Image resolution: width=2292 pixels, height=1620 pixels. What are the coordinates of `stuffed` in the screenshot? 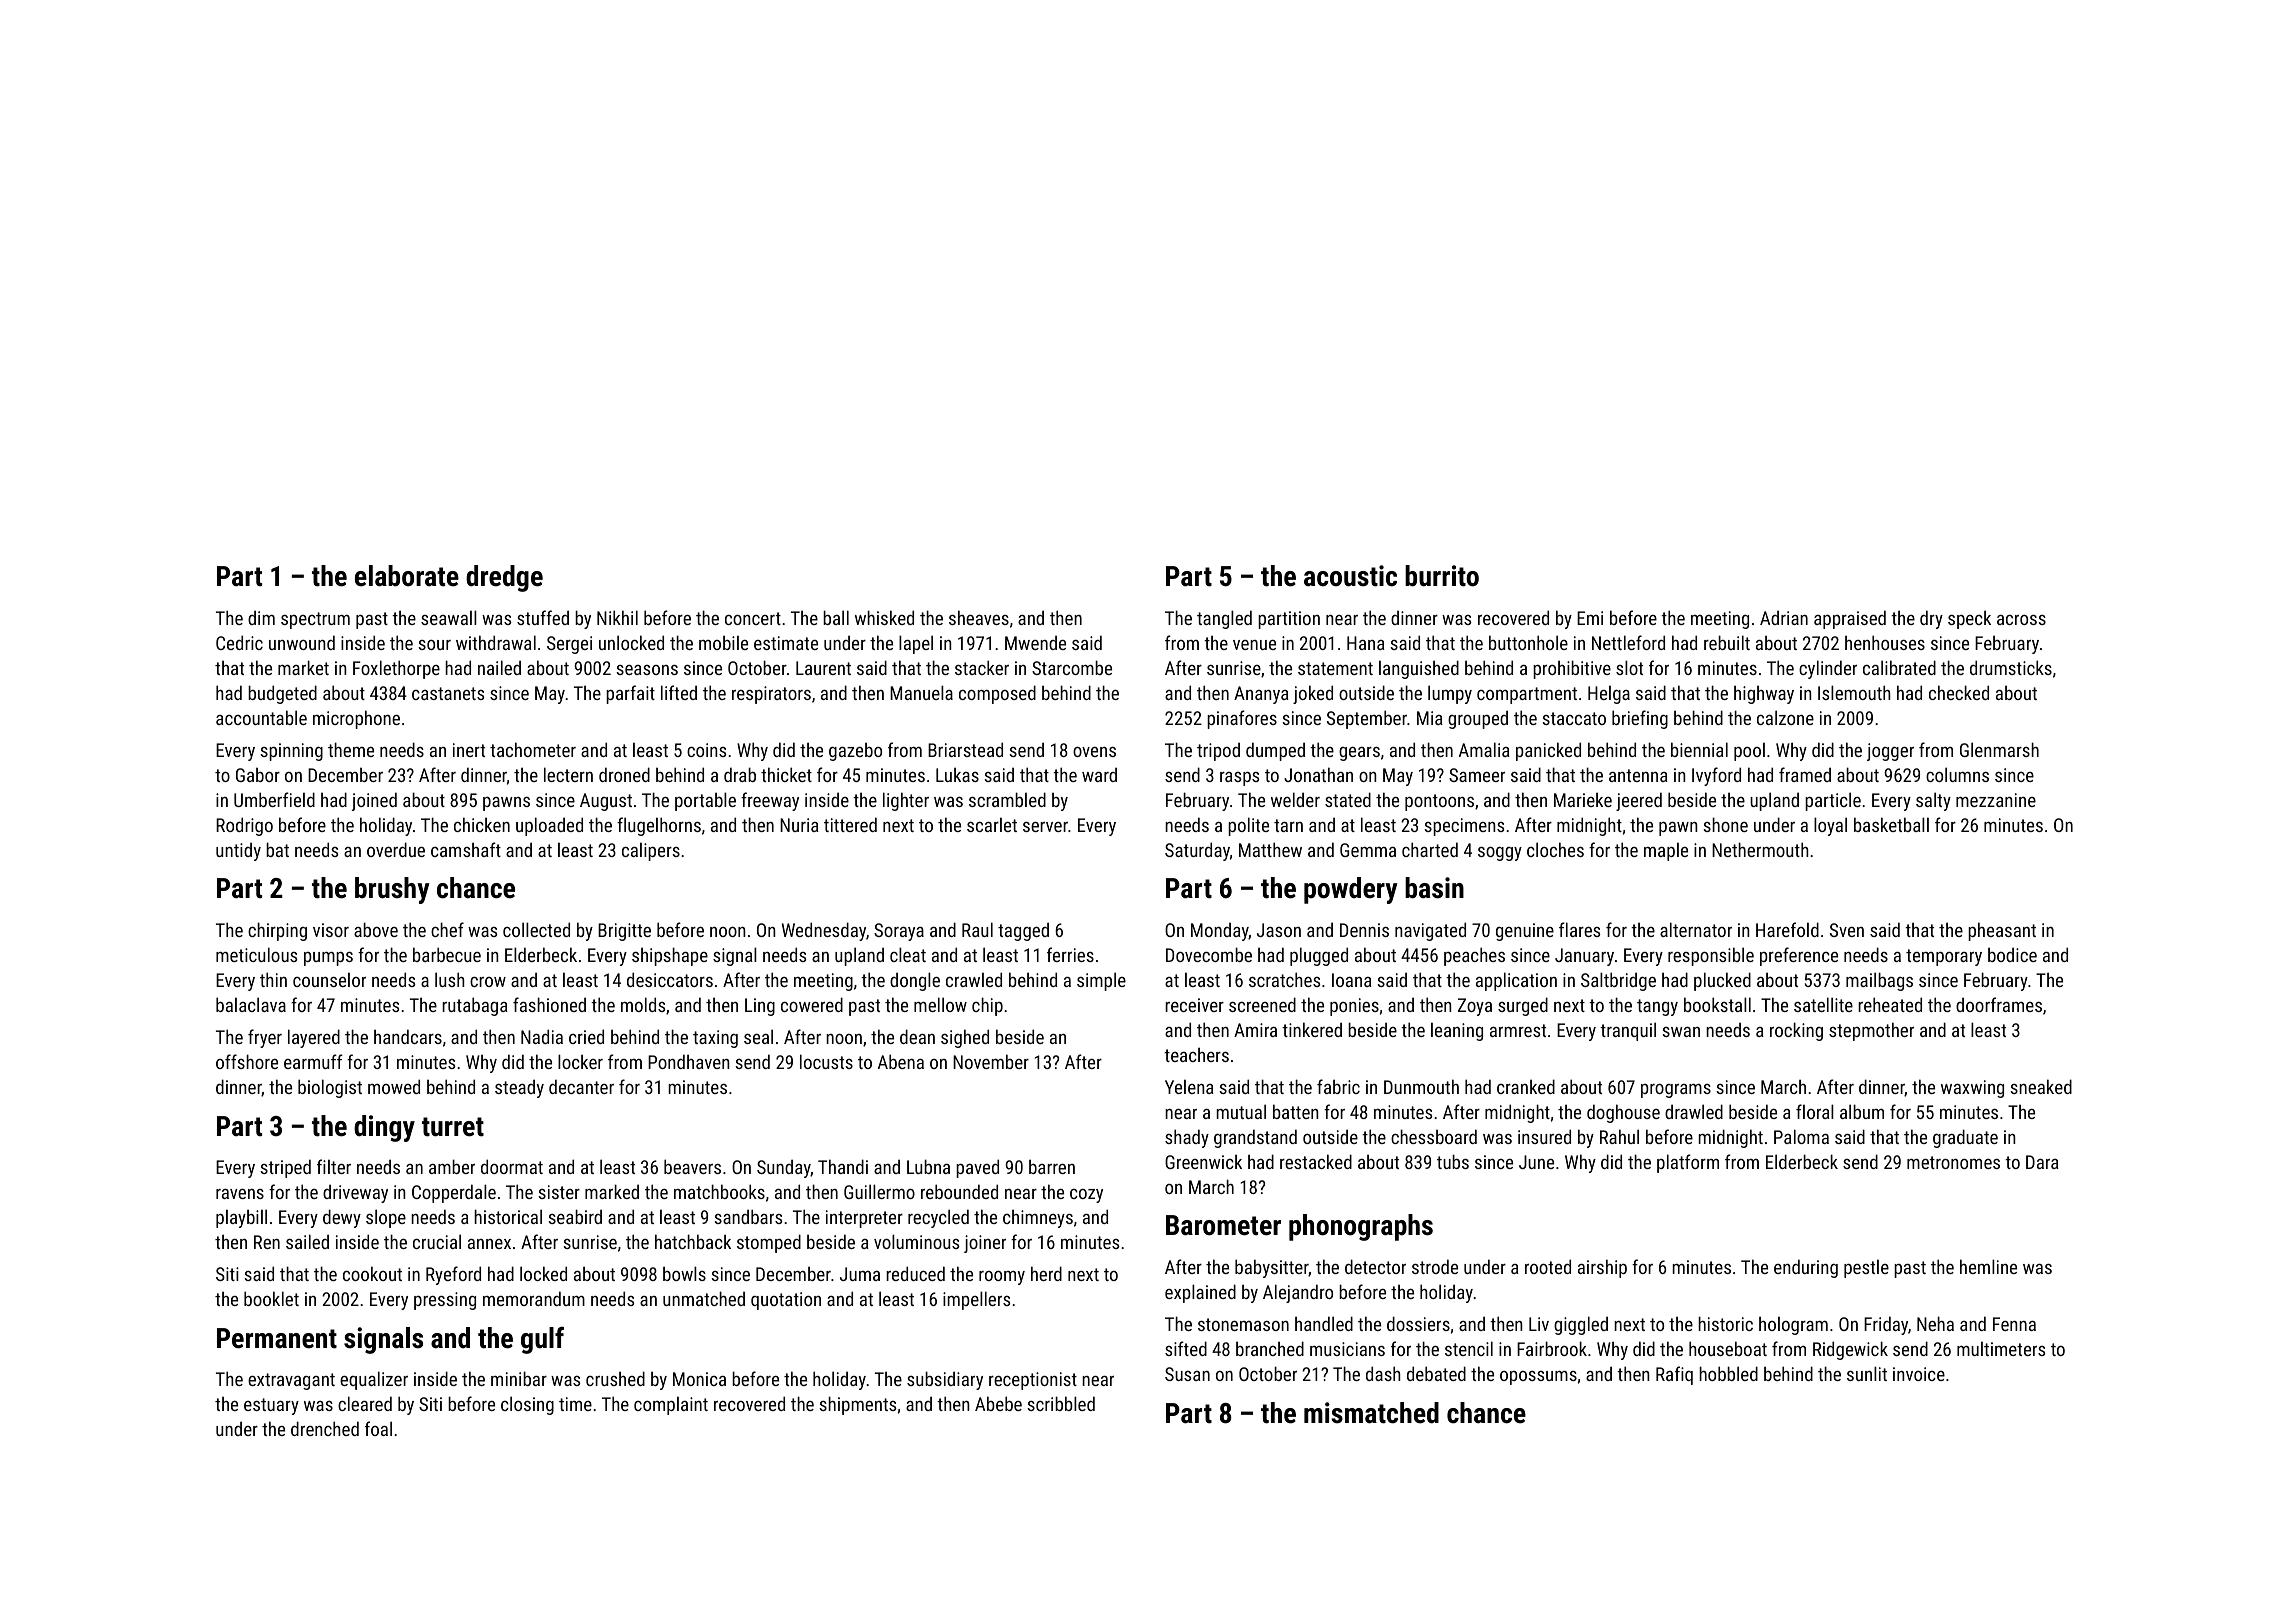 It's located at (543, 617).
